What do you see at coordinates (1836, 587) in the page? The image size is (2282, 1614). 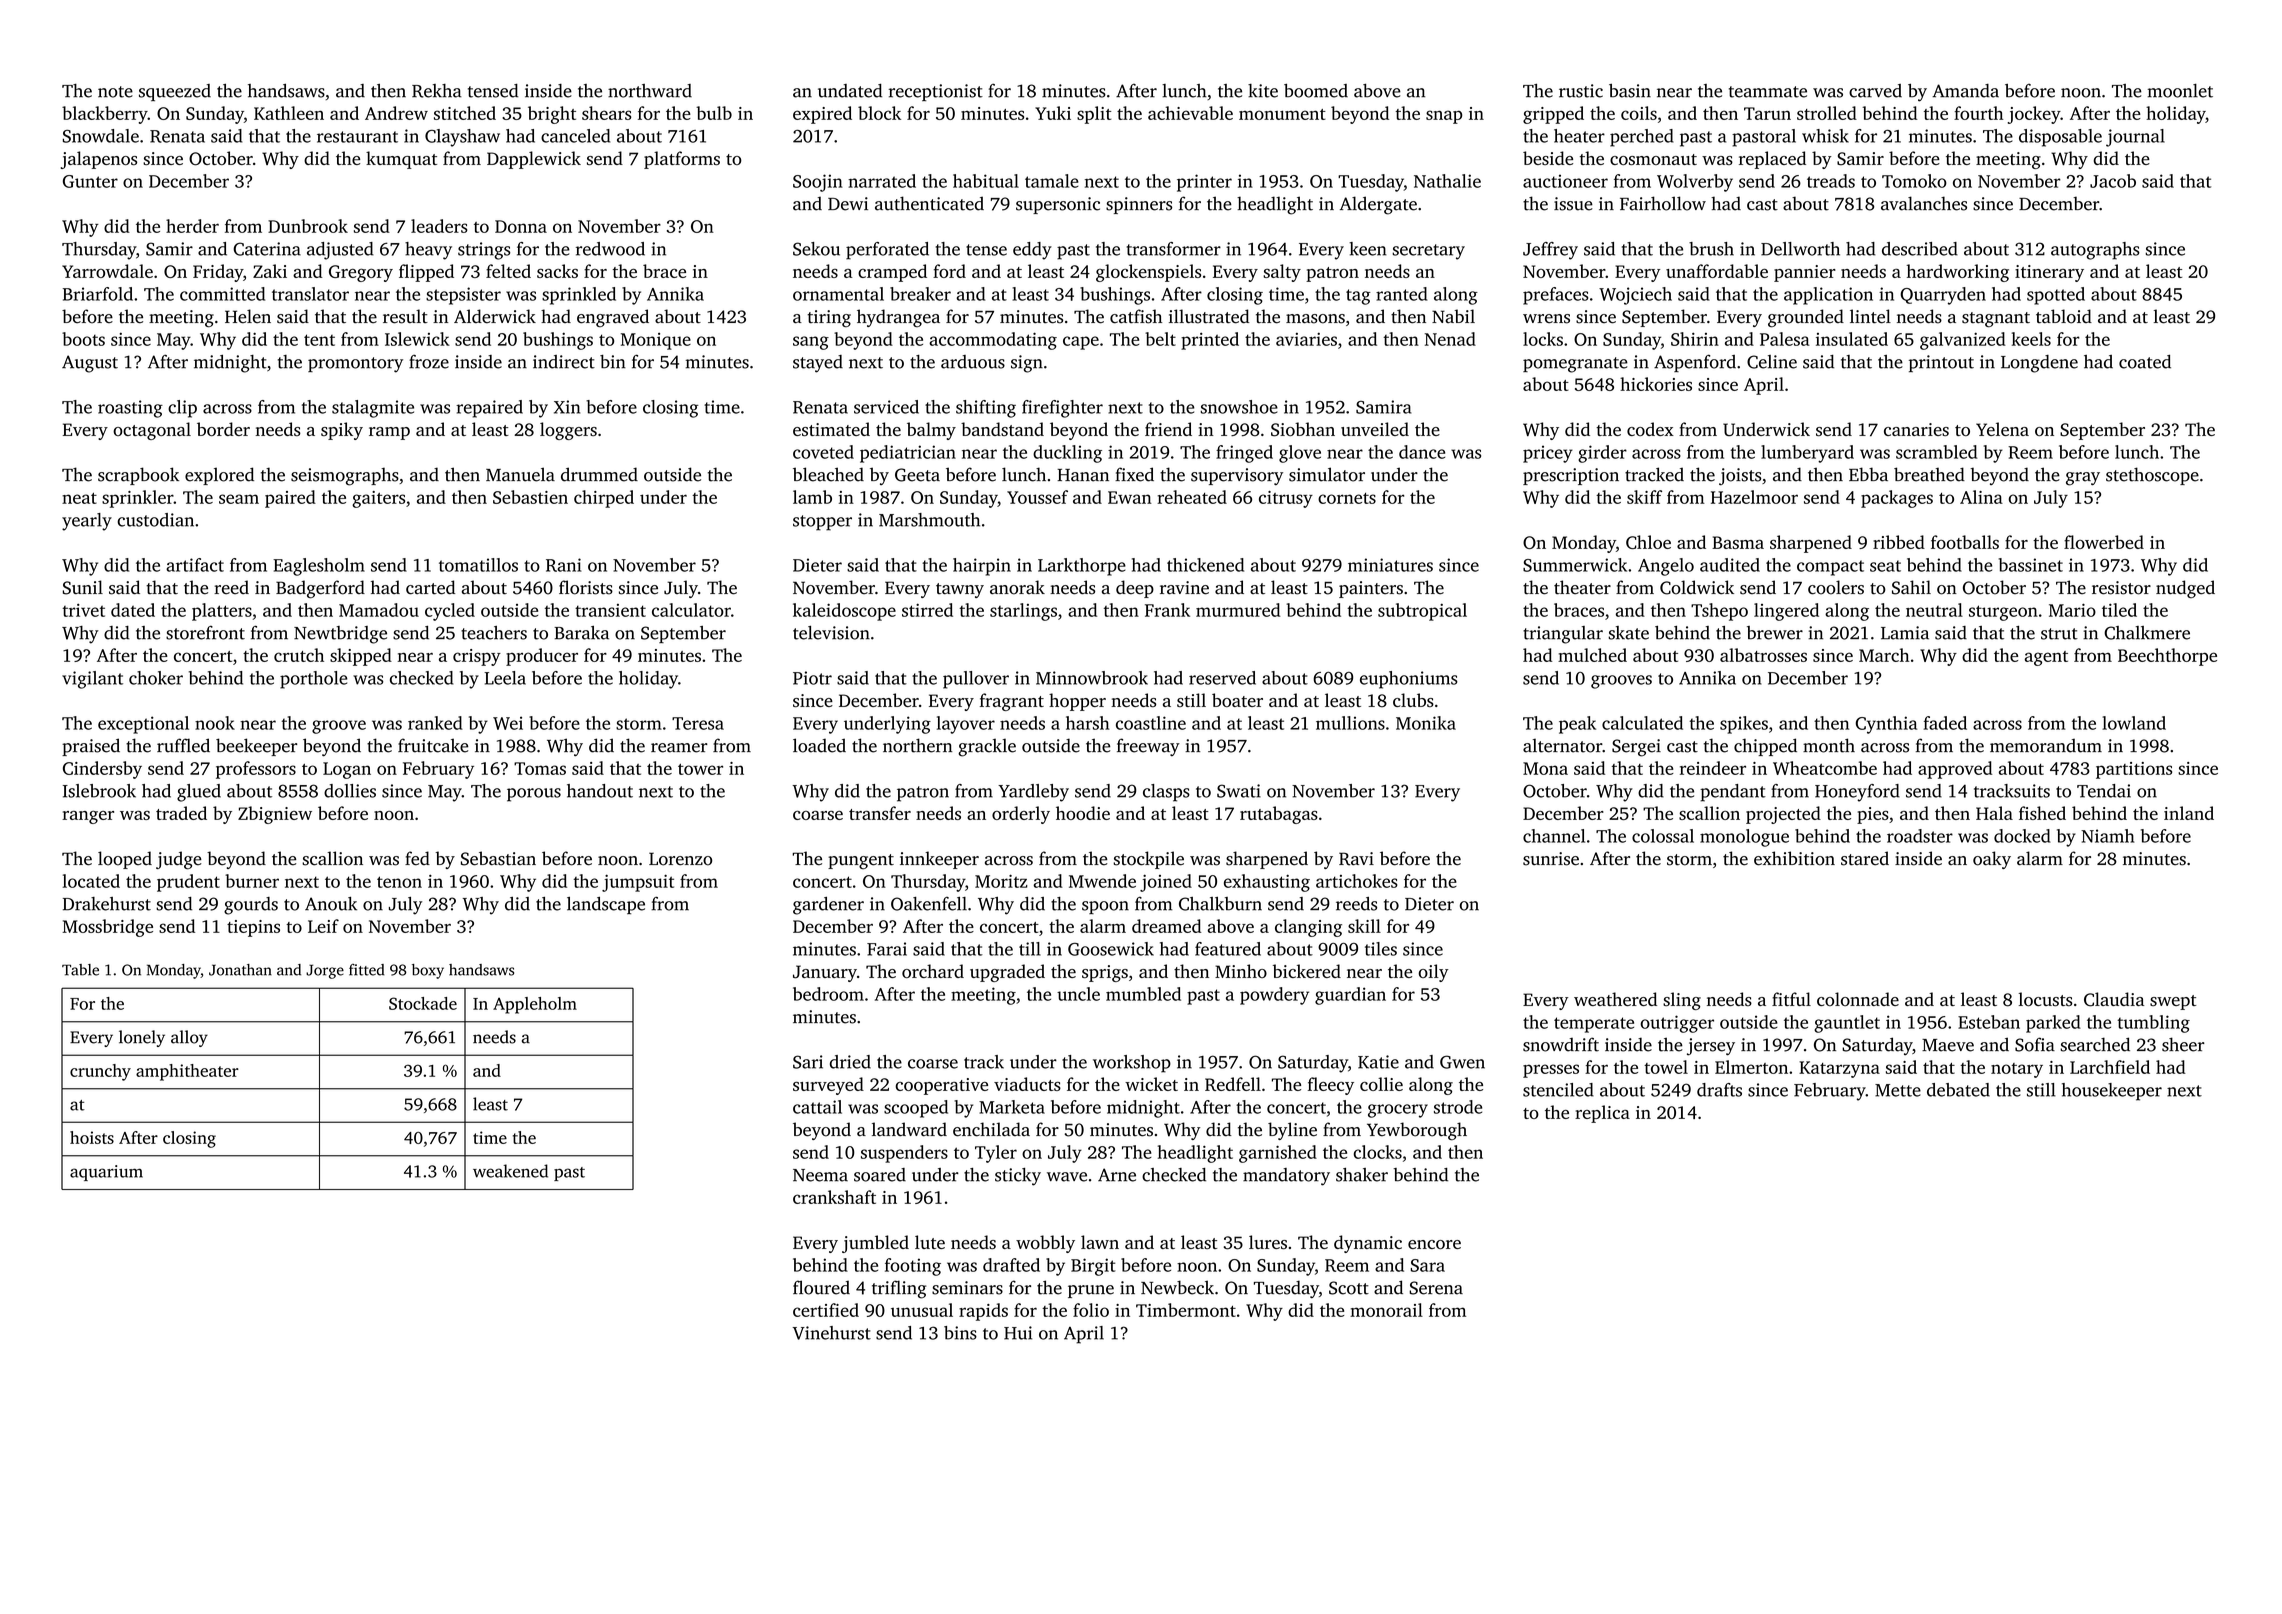 I see `coolers` at bounding box center [1836, 587].
